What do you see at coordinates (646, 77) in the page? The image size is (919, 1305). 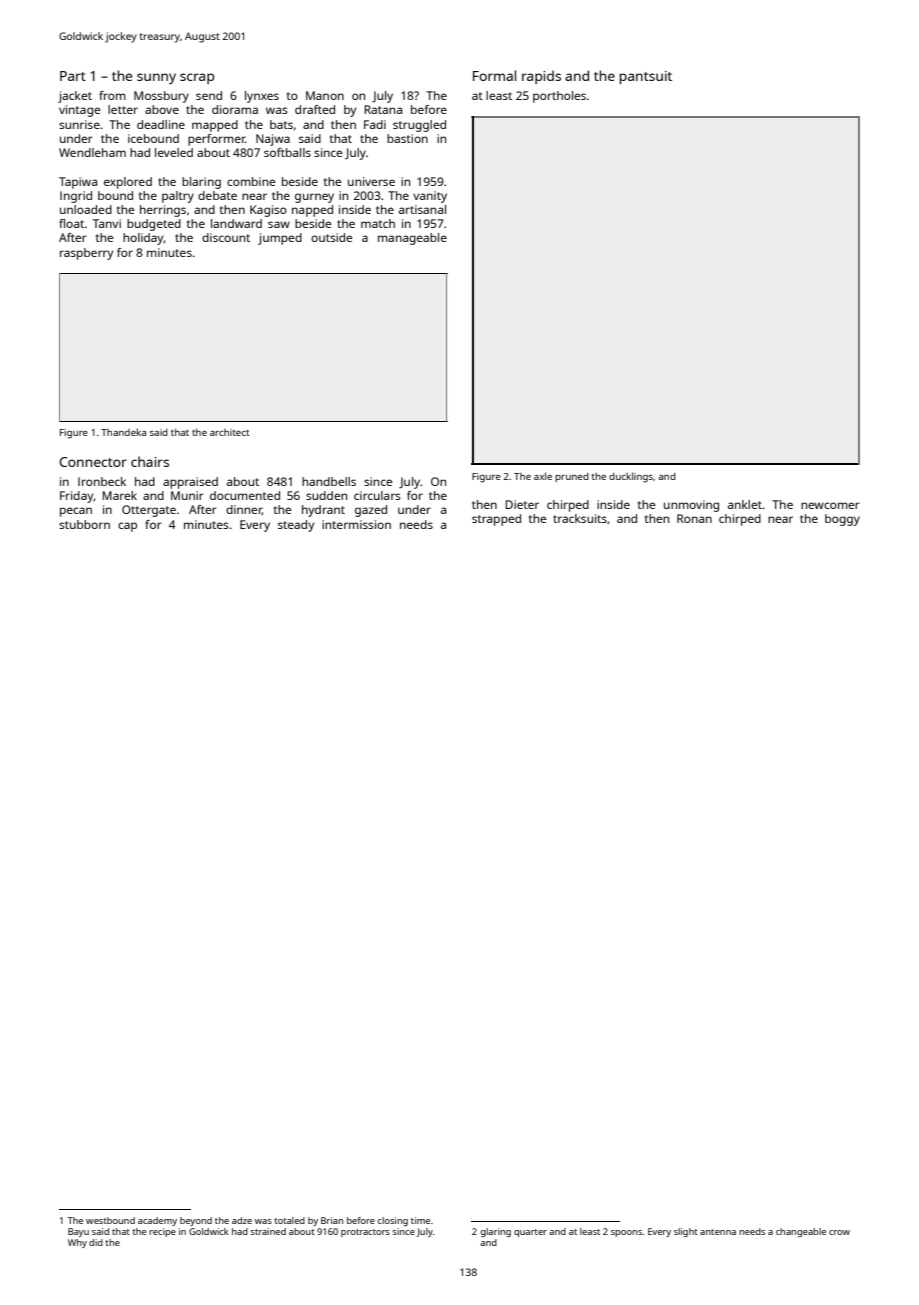 I see `pantsuit` at bounding box center [646, 77].
